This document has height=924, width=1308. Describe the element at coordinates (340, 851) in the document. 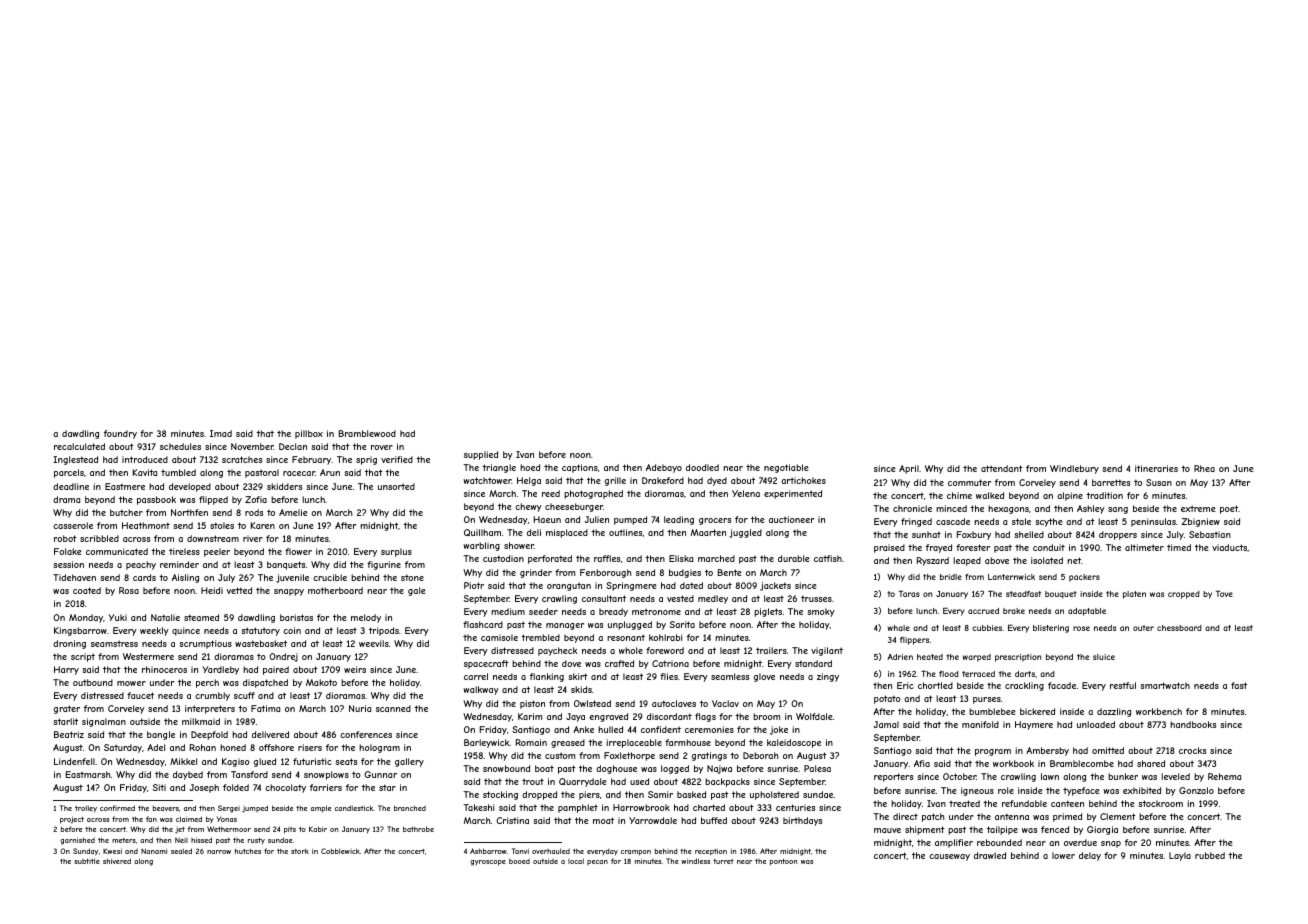

I see `Cobblewick` at that location.
